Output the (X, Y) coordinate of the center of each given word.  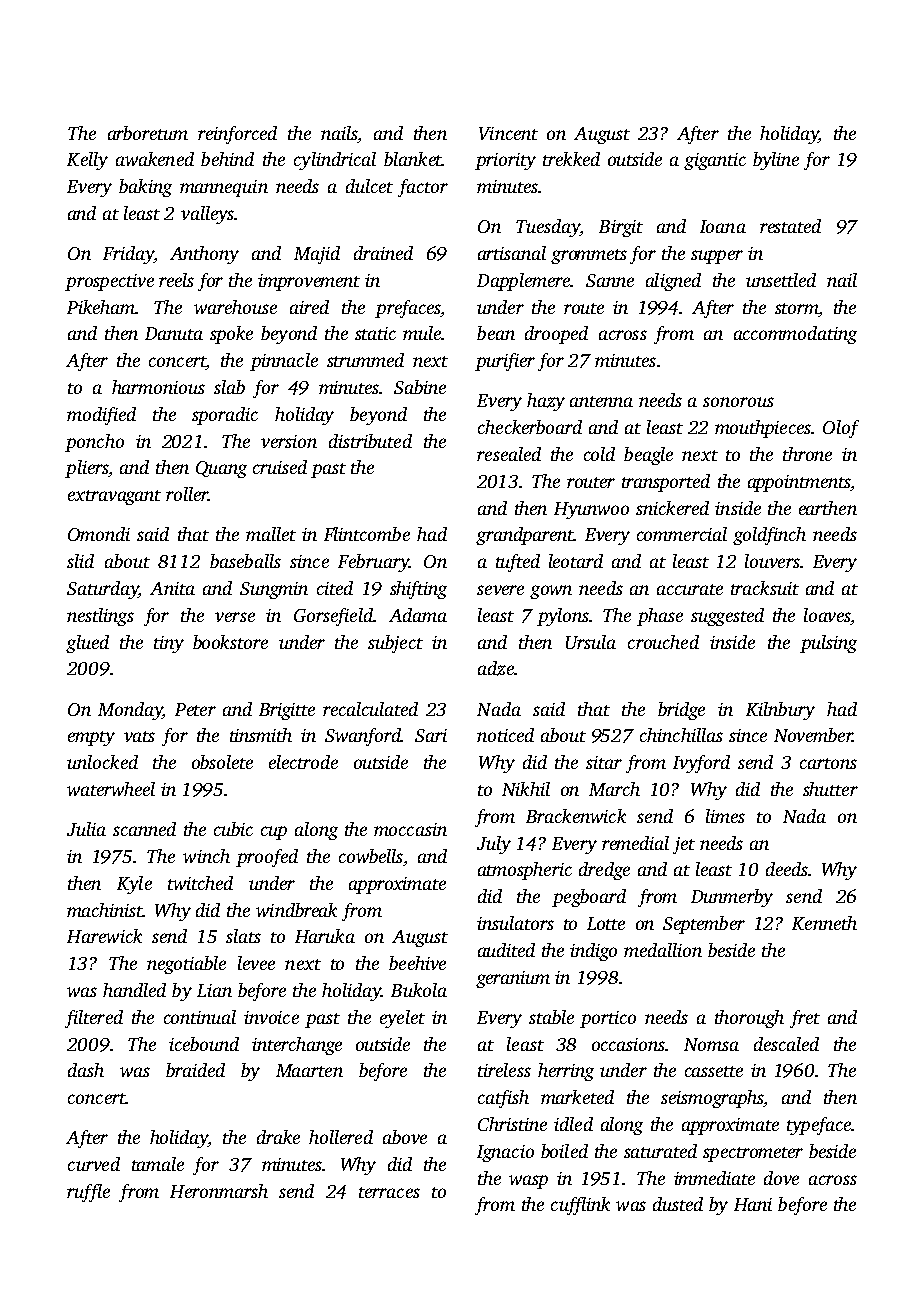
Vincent (508, 133)
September (704, 925)
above (405, 1137)
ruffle (88, 1193)
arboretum (148, 133)
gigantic (715, 161)
